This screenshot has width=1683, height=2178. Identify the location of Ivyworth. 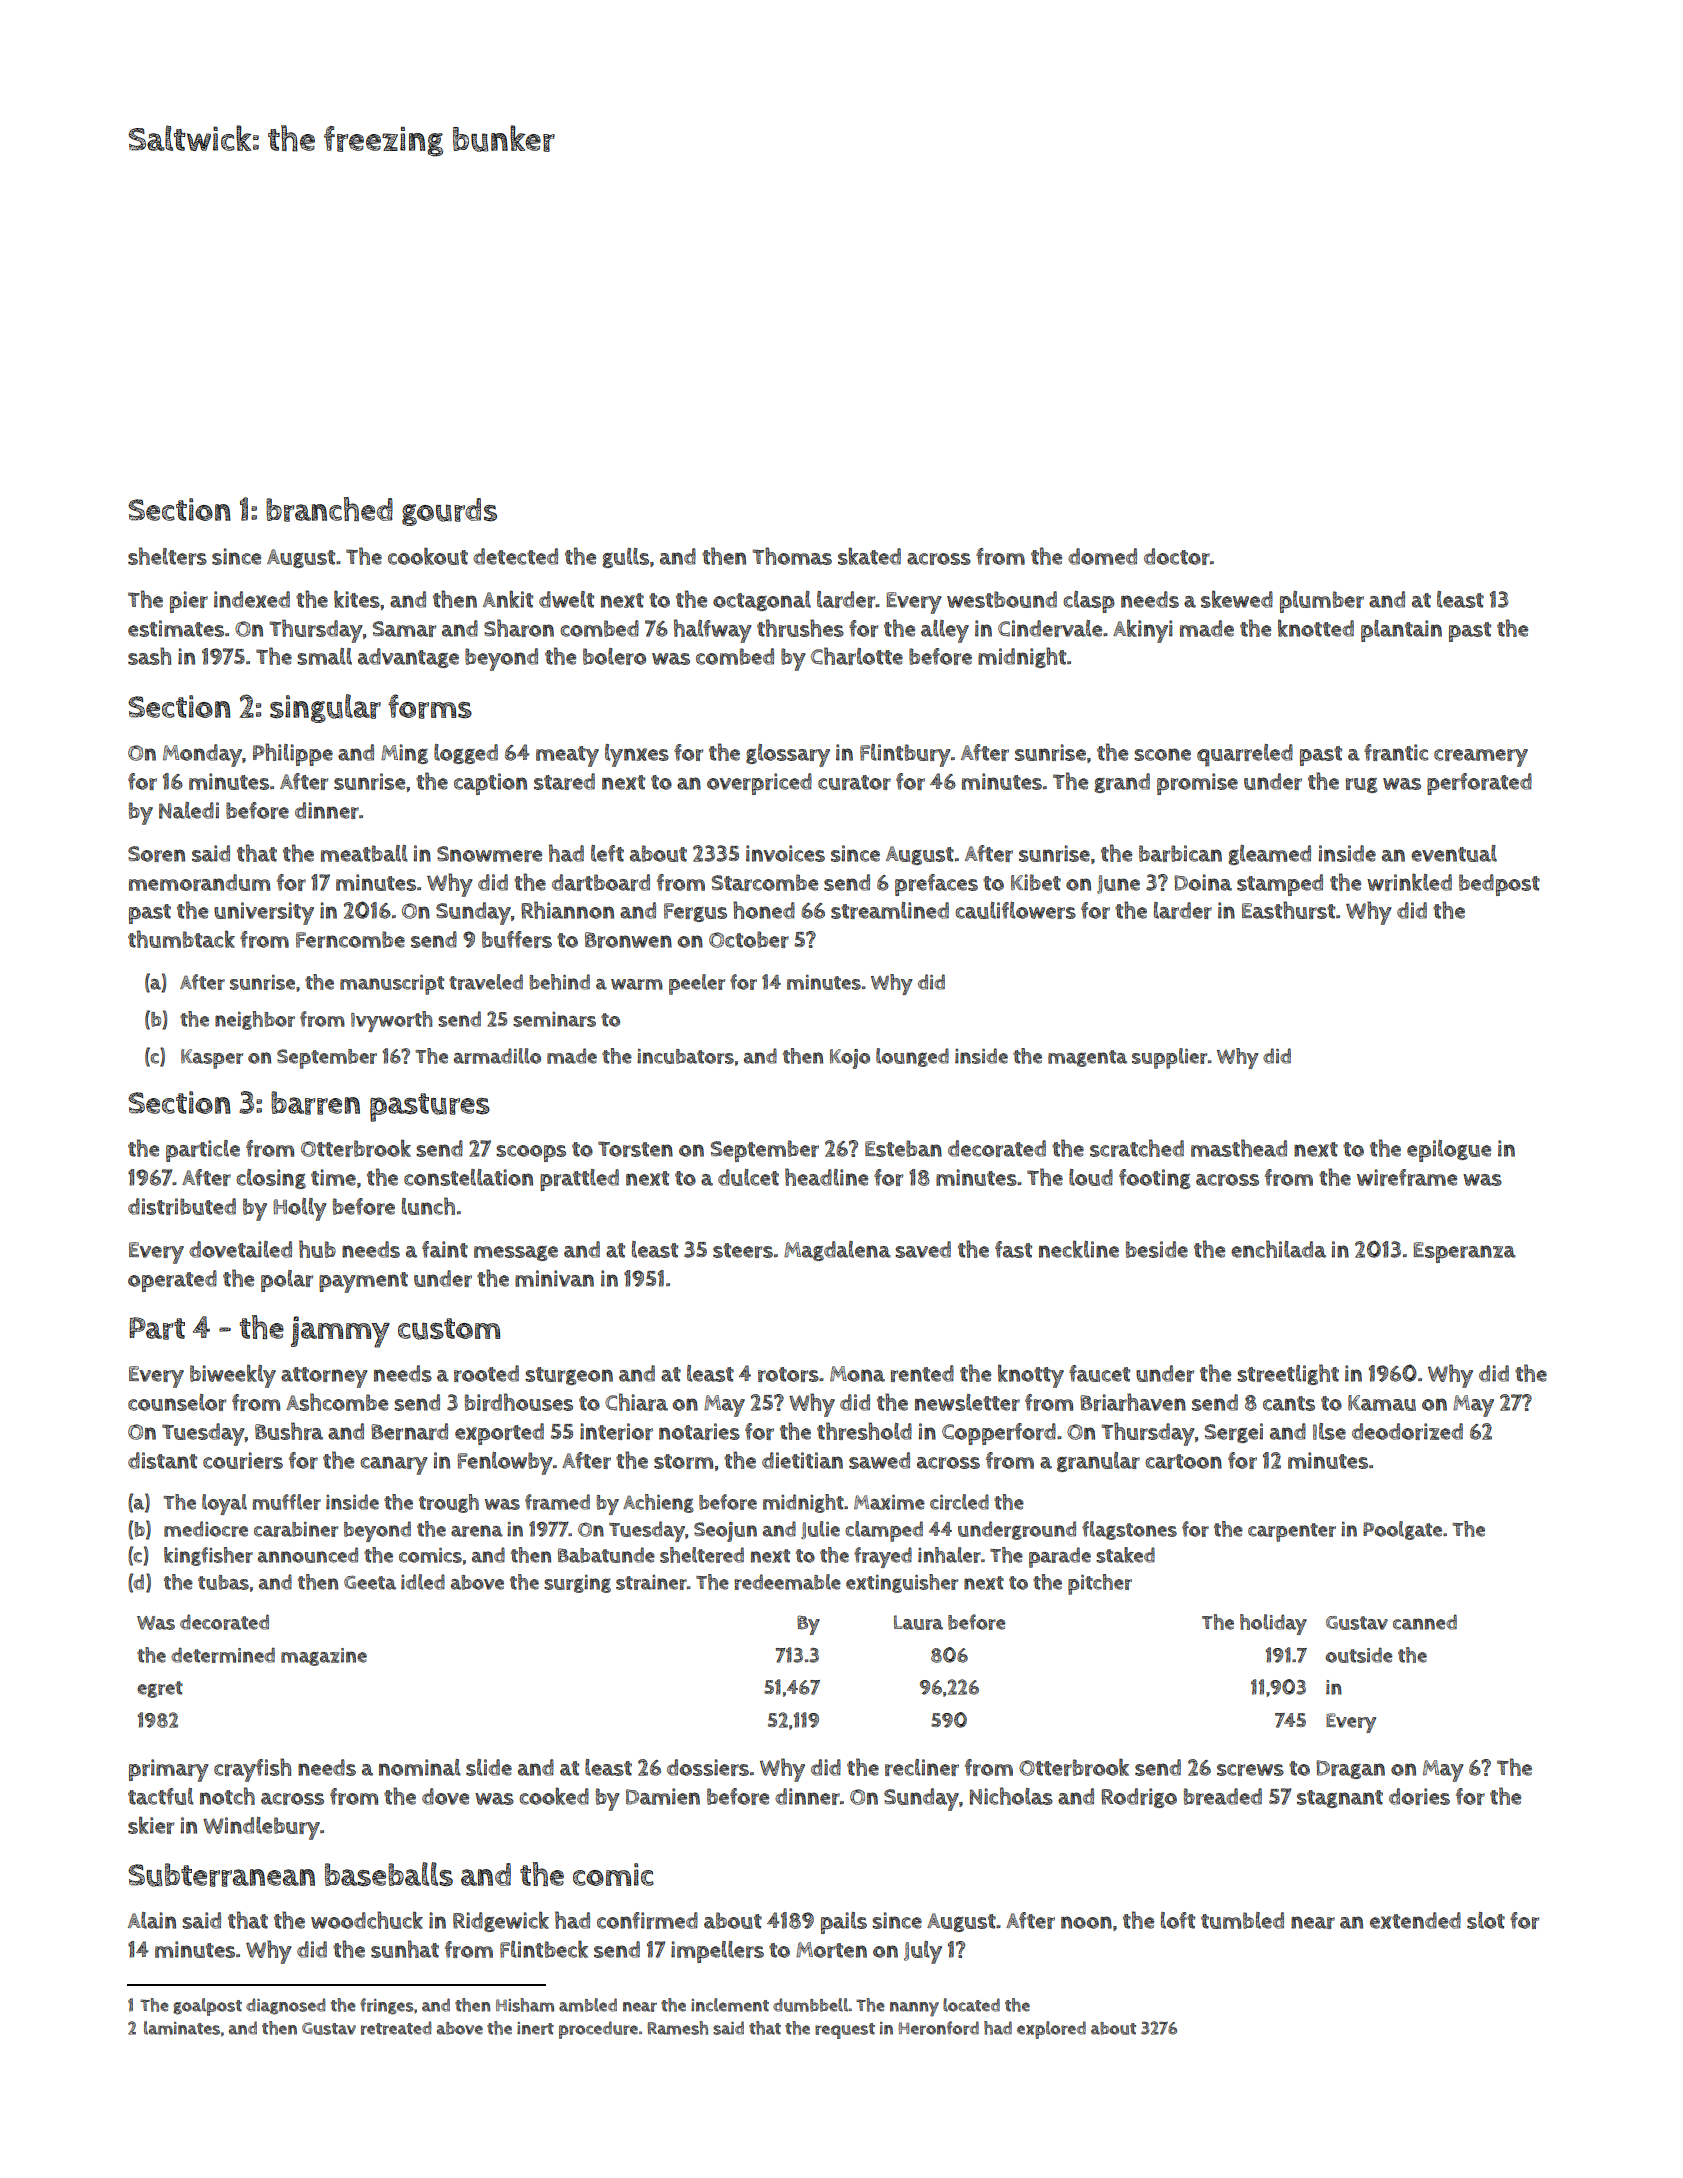
(392, 1021).
